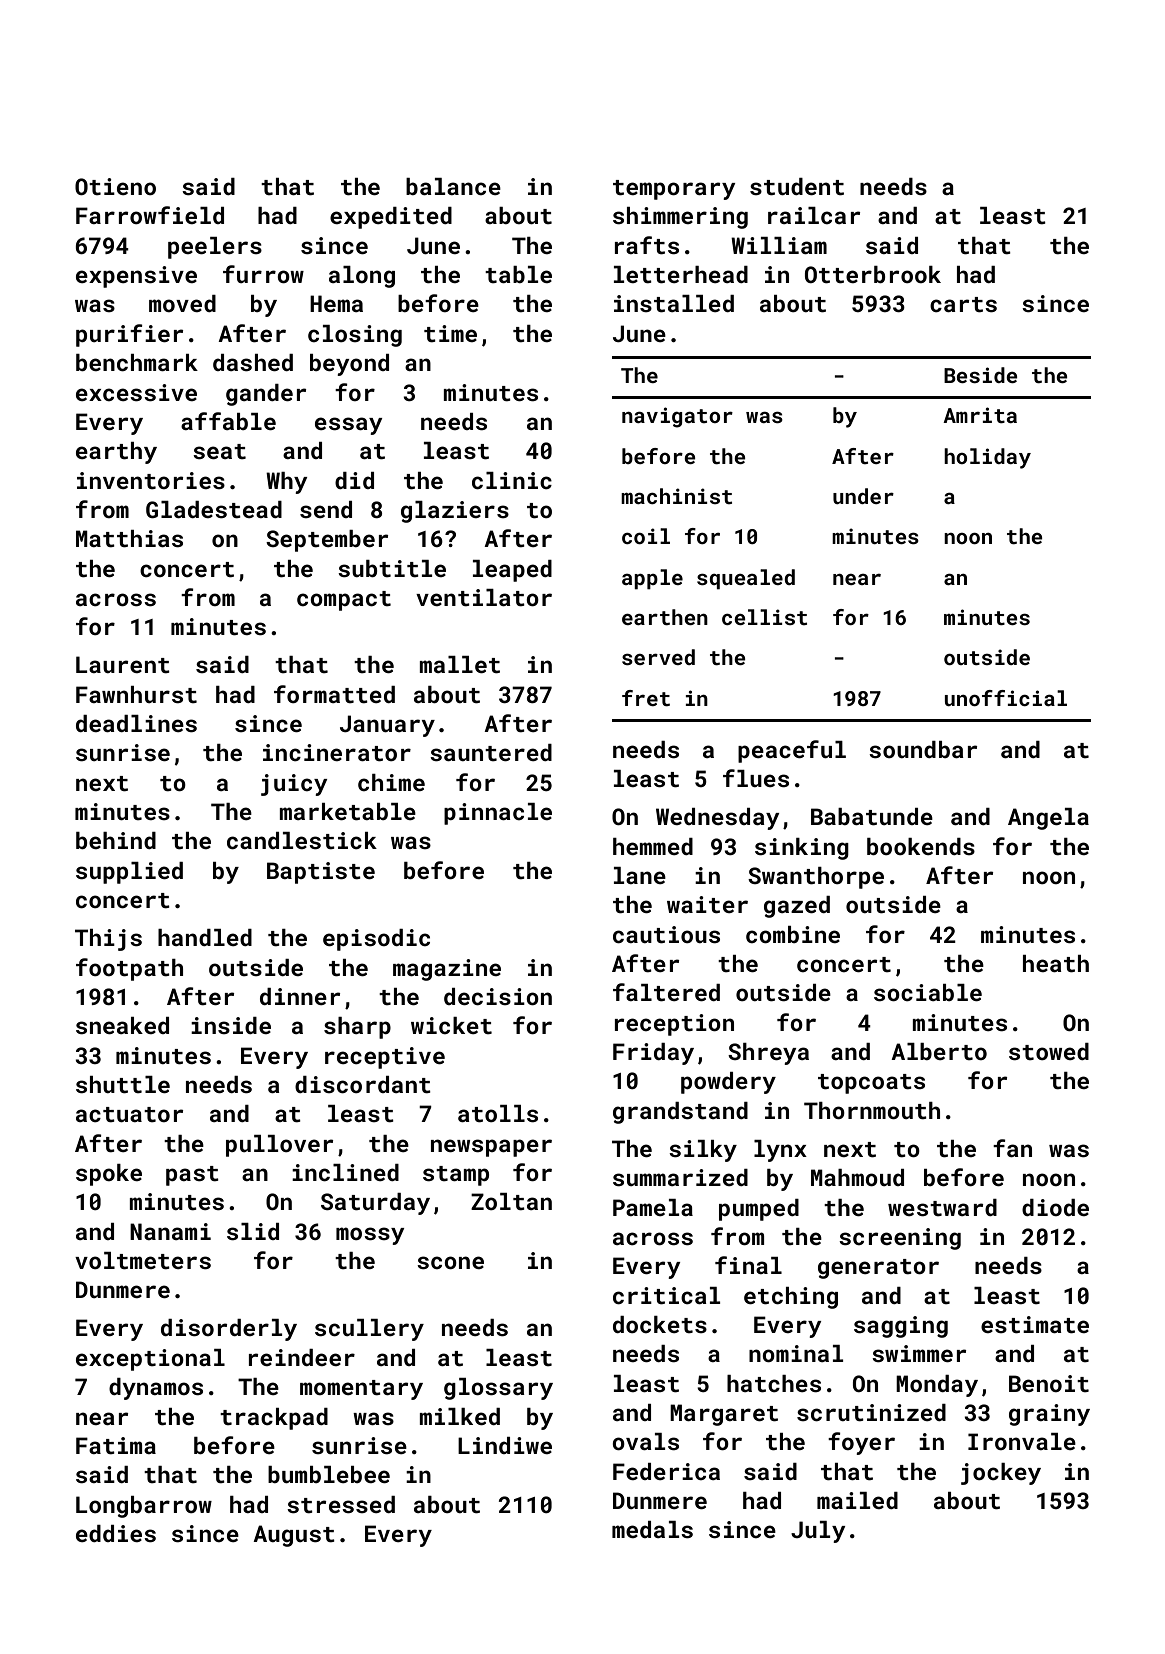 Image resolution: width=1165 pixels, height=1654 pixels. What do you see at coordinates (294, 1536) in the image?
I see `August` at bounding box center [294, 1536].
